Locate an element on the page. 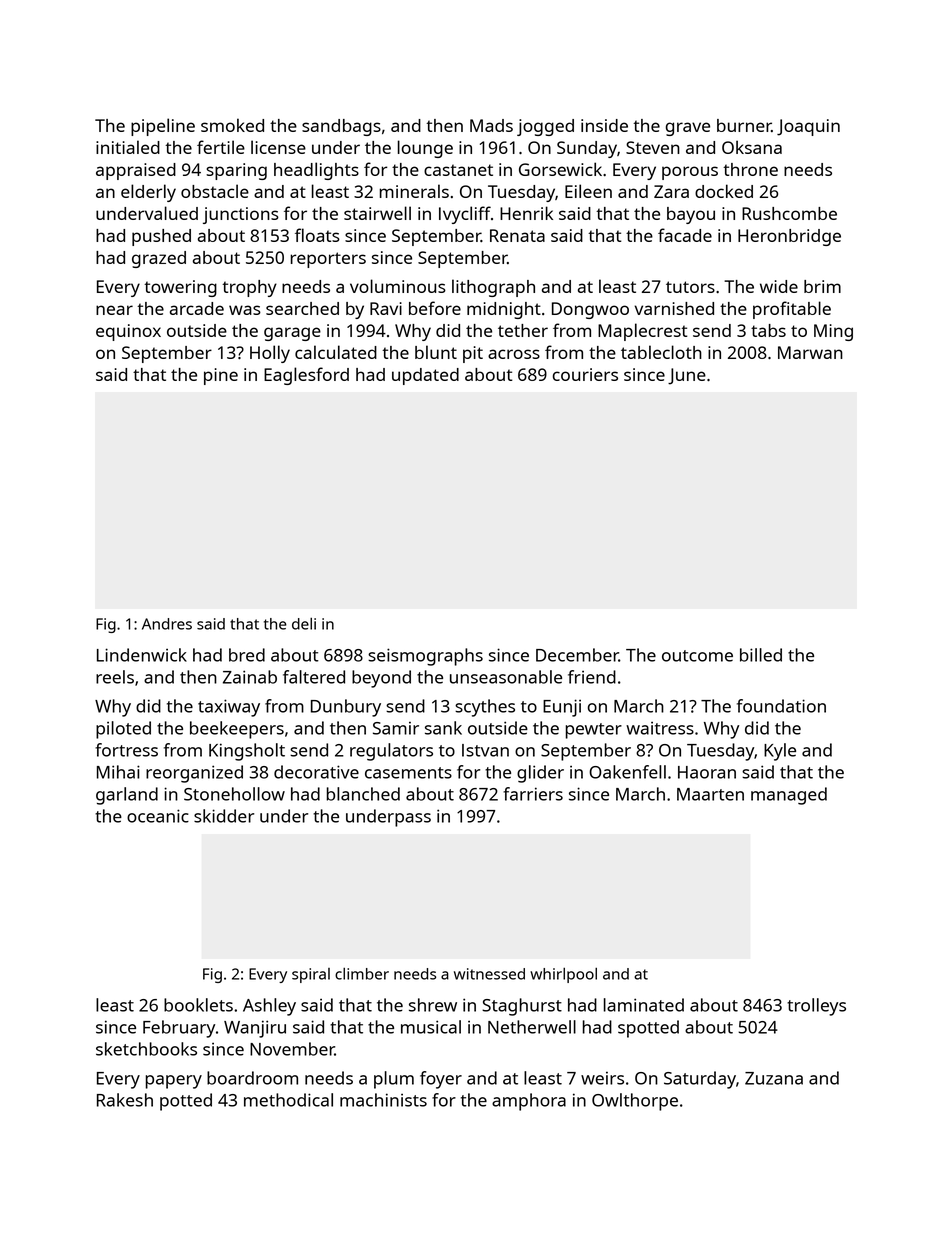  reels is located at coordinates (115, 677).
